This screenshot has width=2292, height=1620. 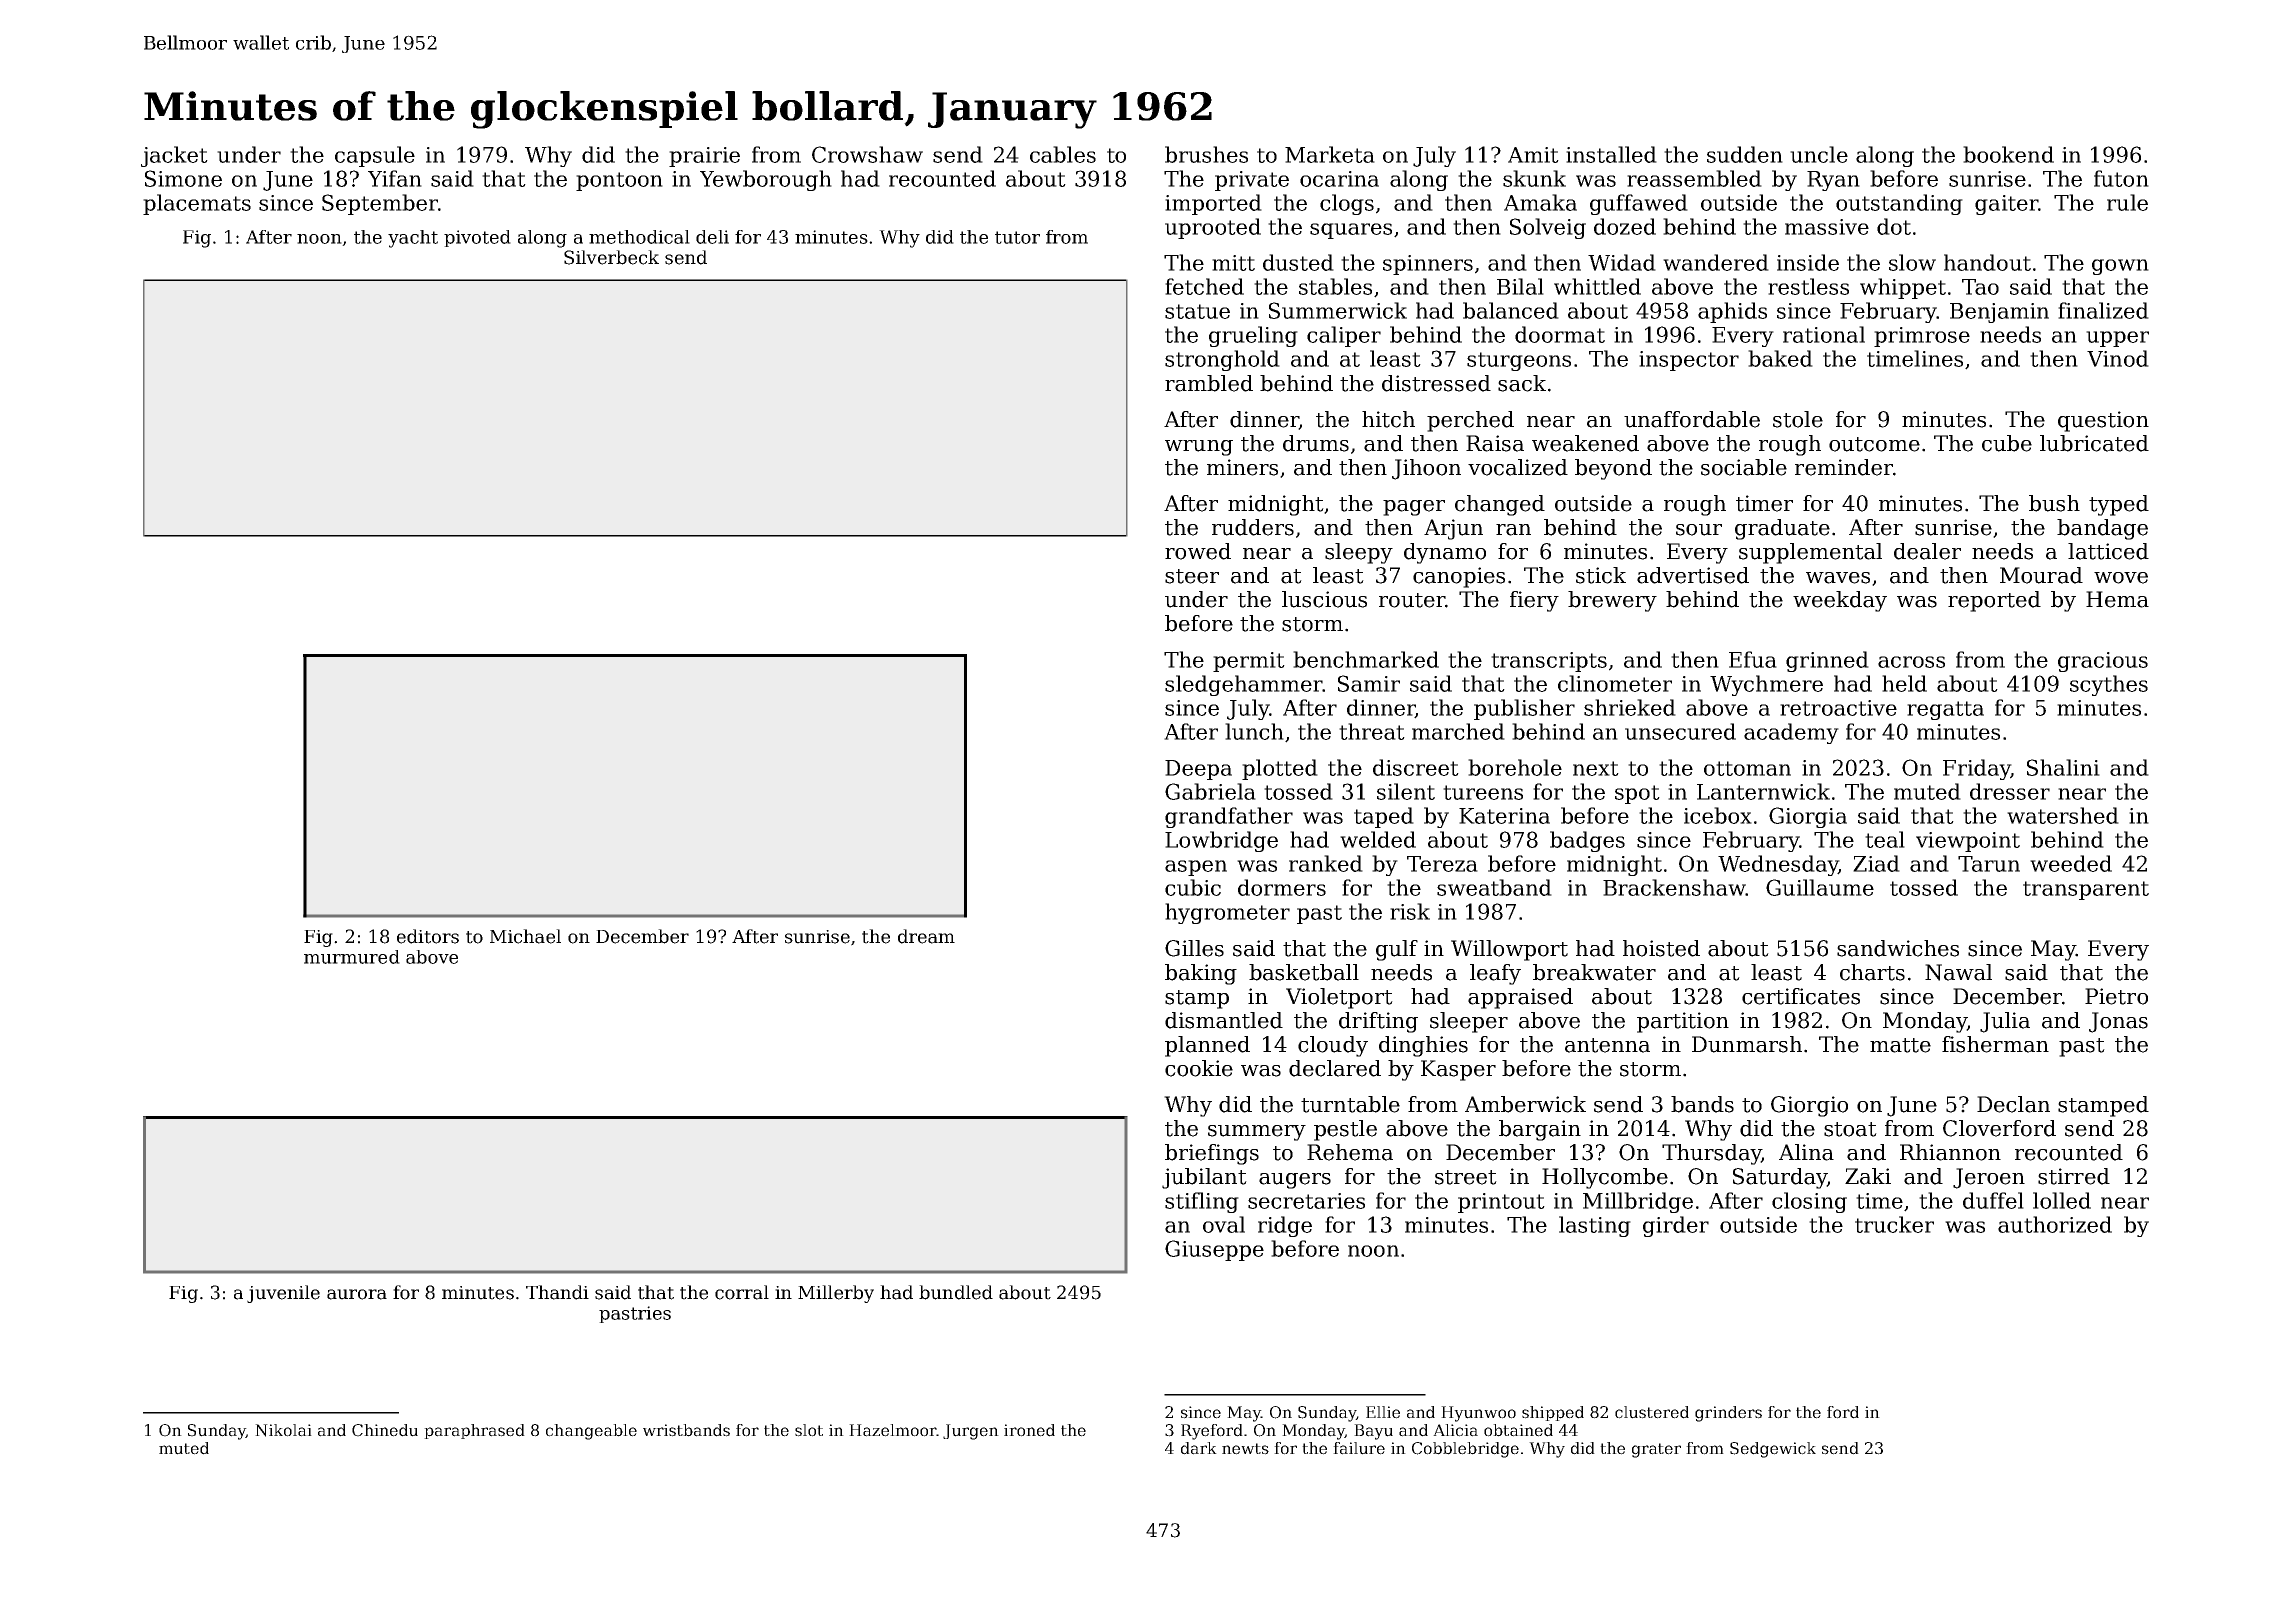 What do you see at coordinates (1199, 1068) in the screenshot?
I see `cookie` at bounding box center [1199, 1068].
